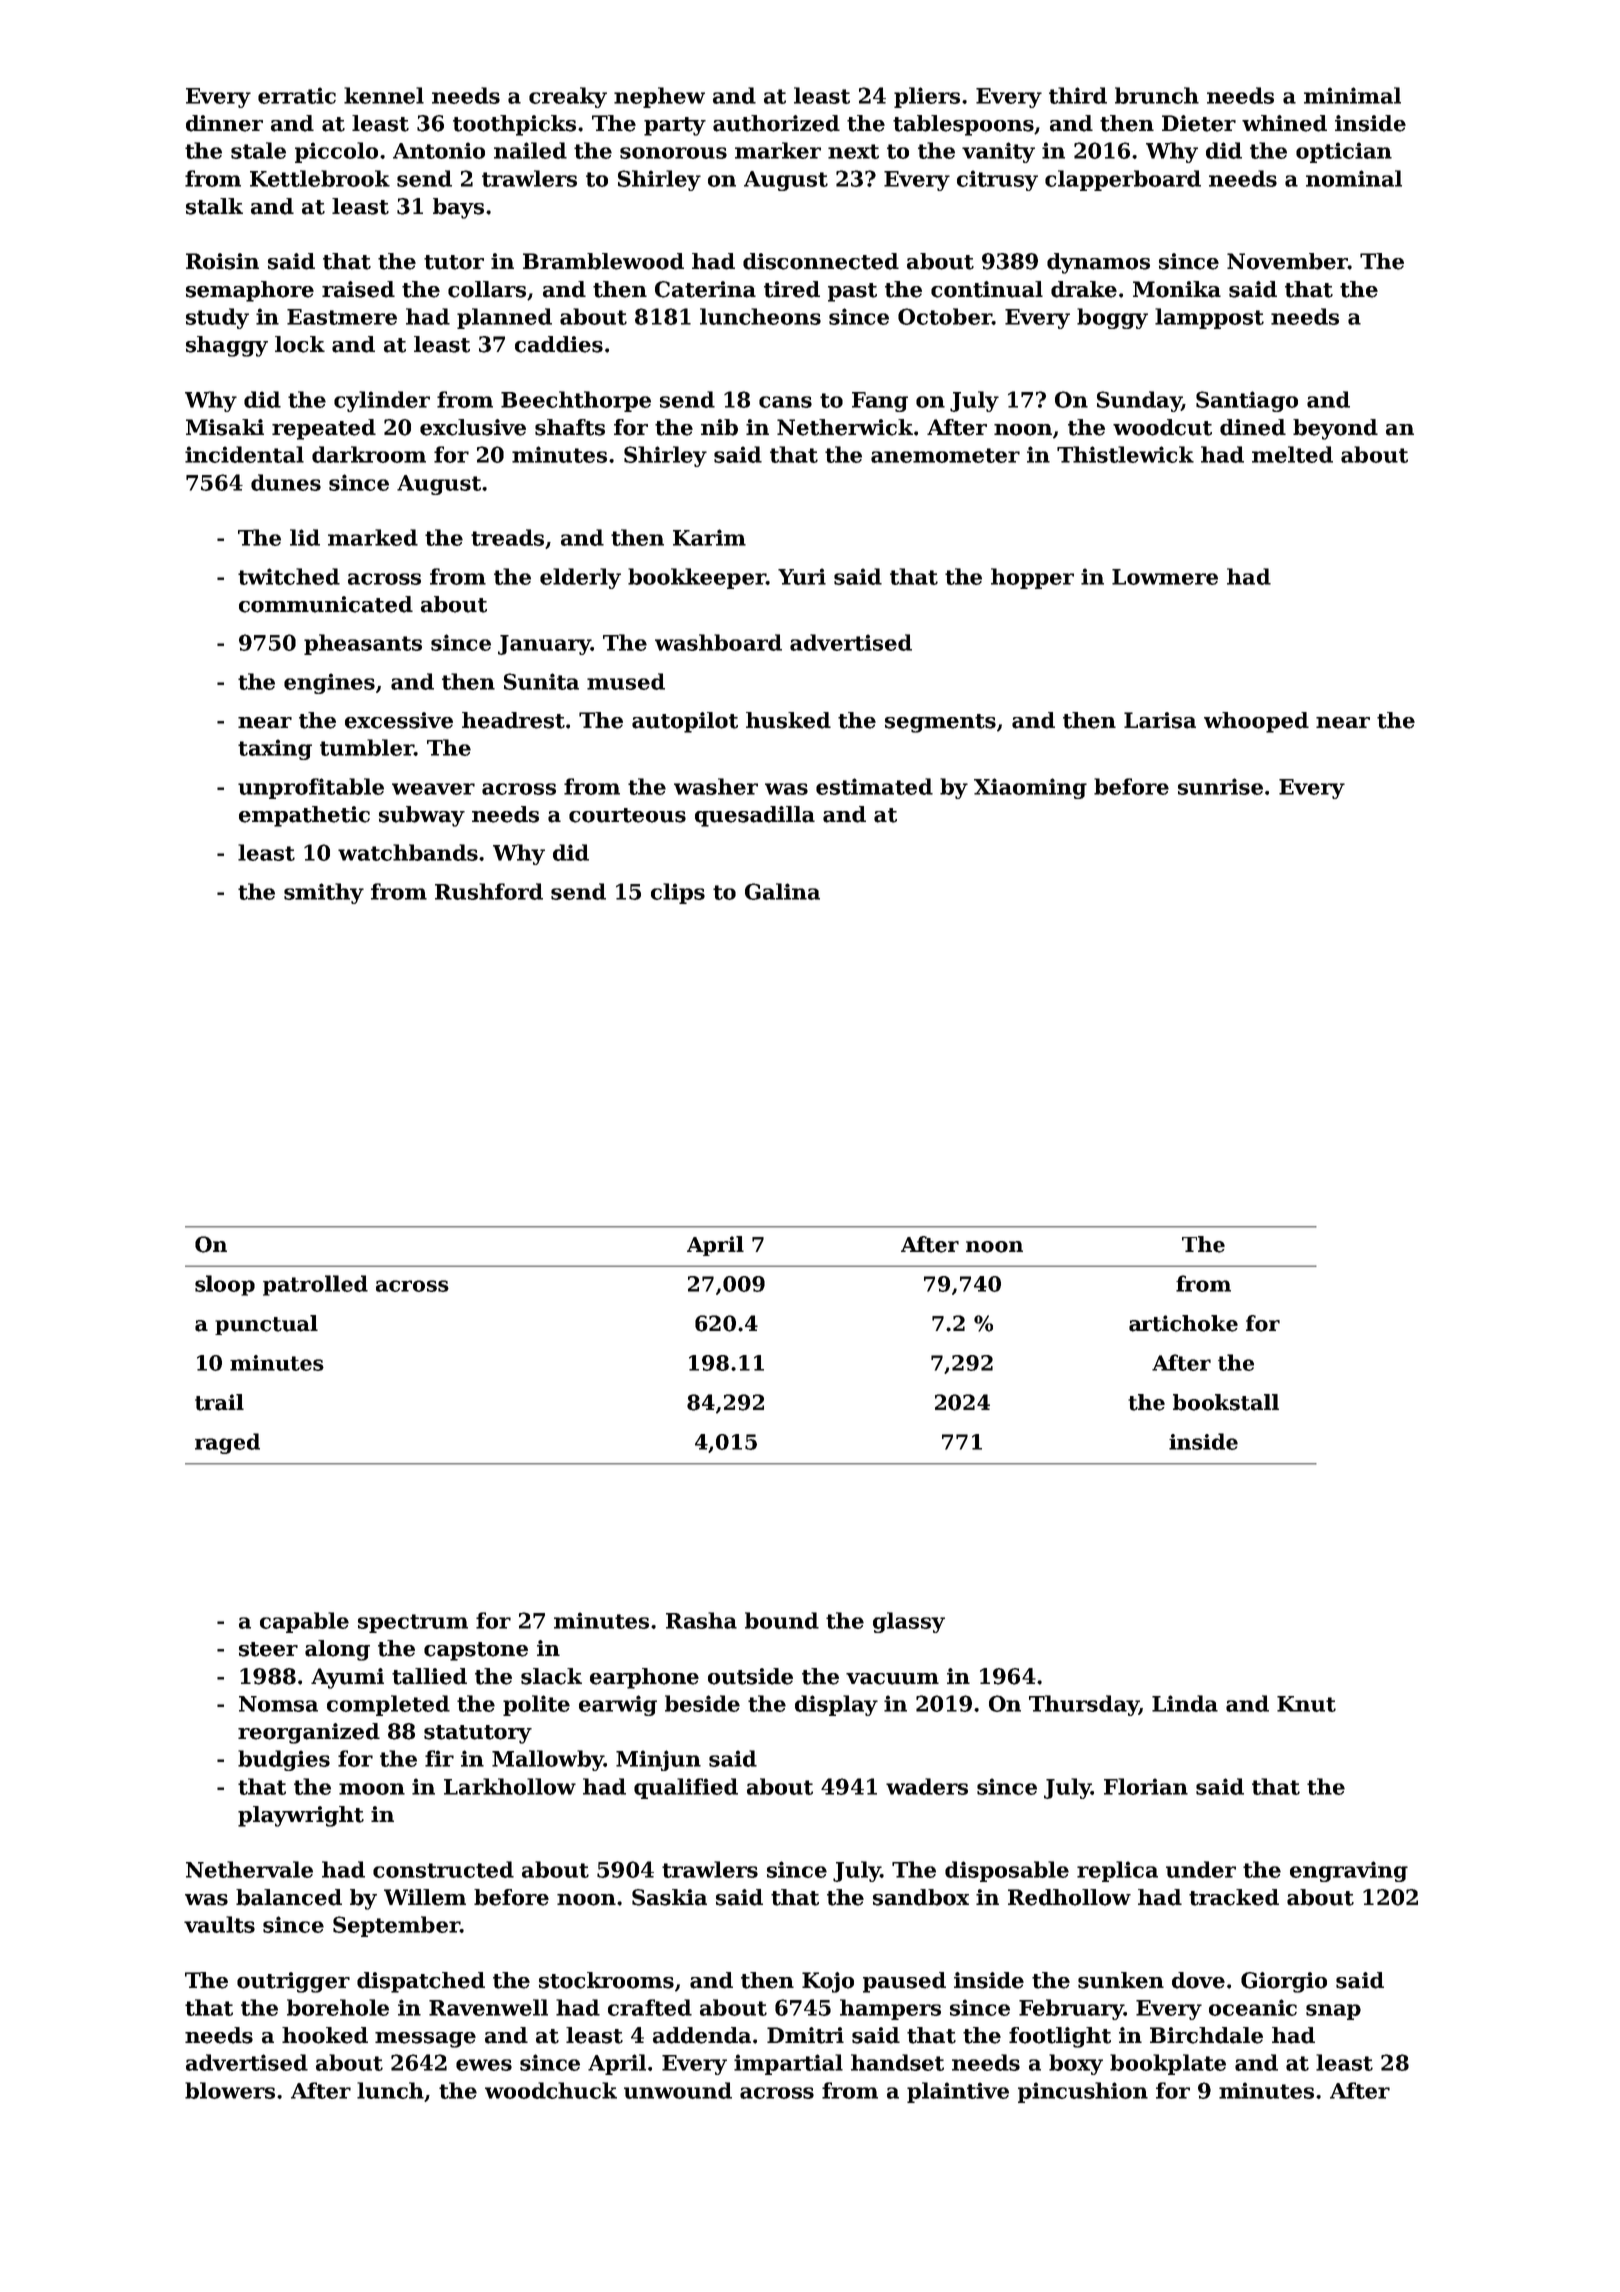  What do you see at coordinates (224, 123) in the screenshot?
I see `dinner` at bounding box center [224, 123].
